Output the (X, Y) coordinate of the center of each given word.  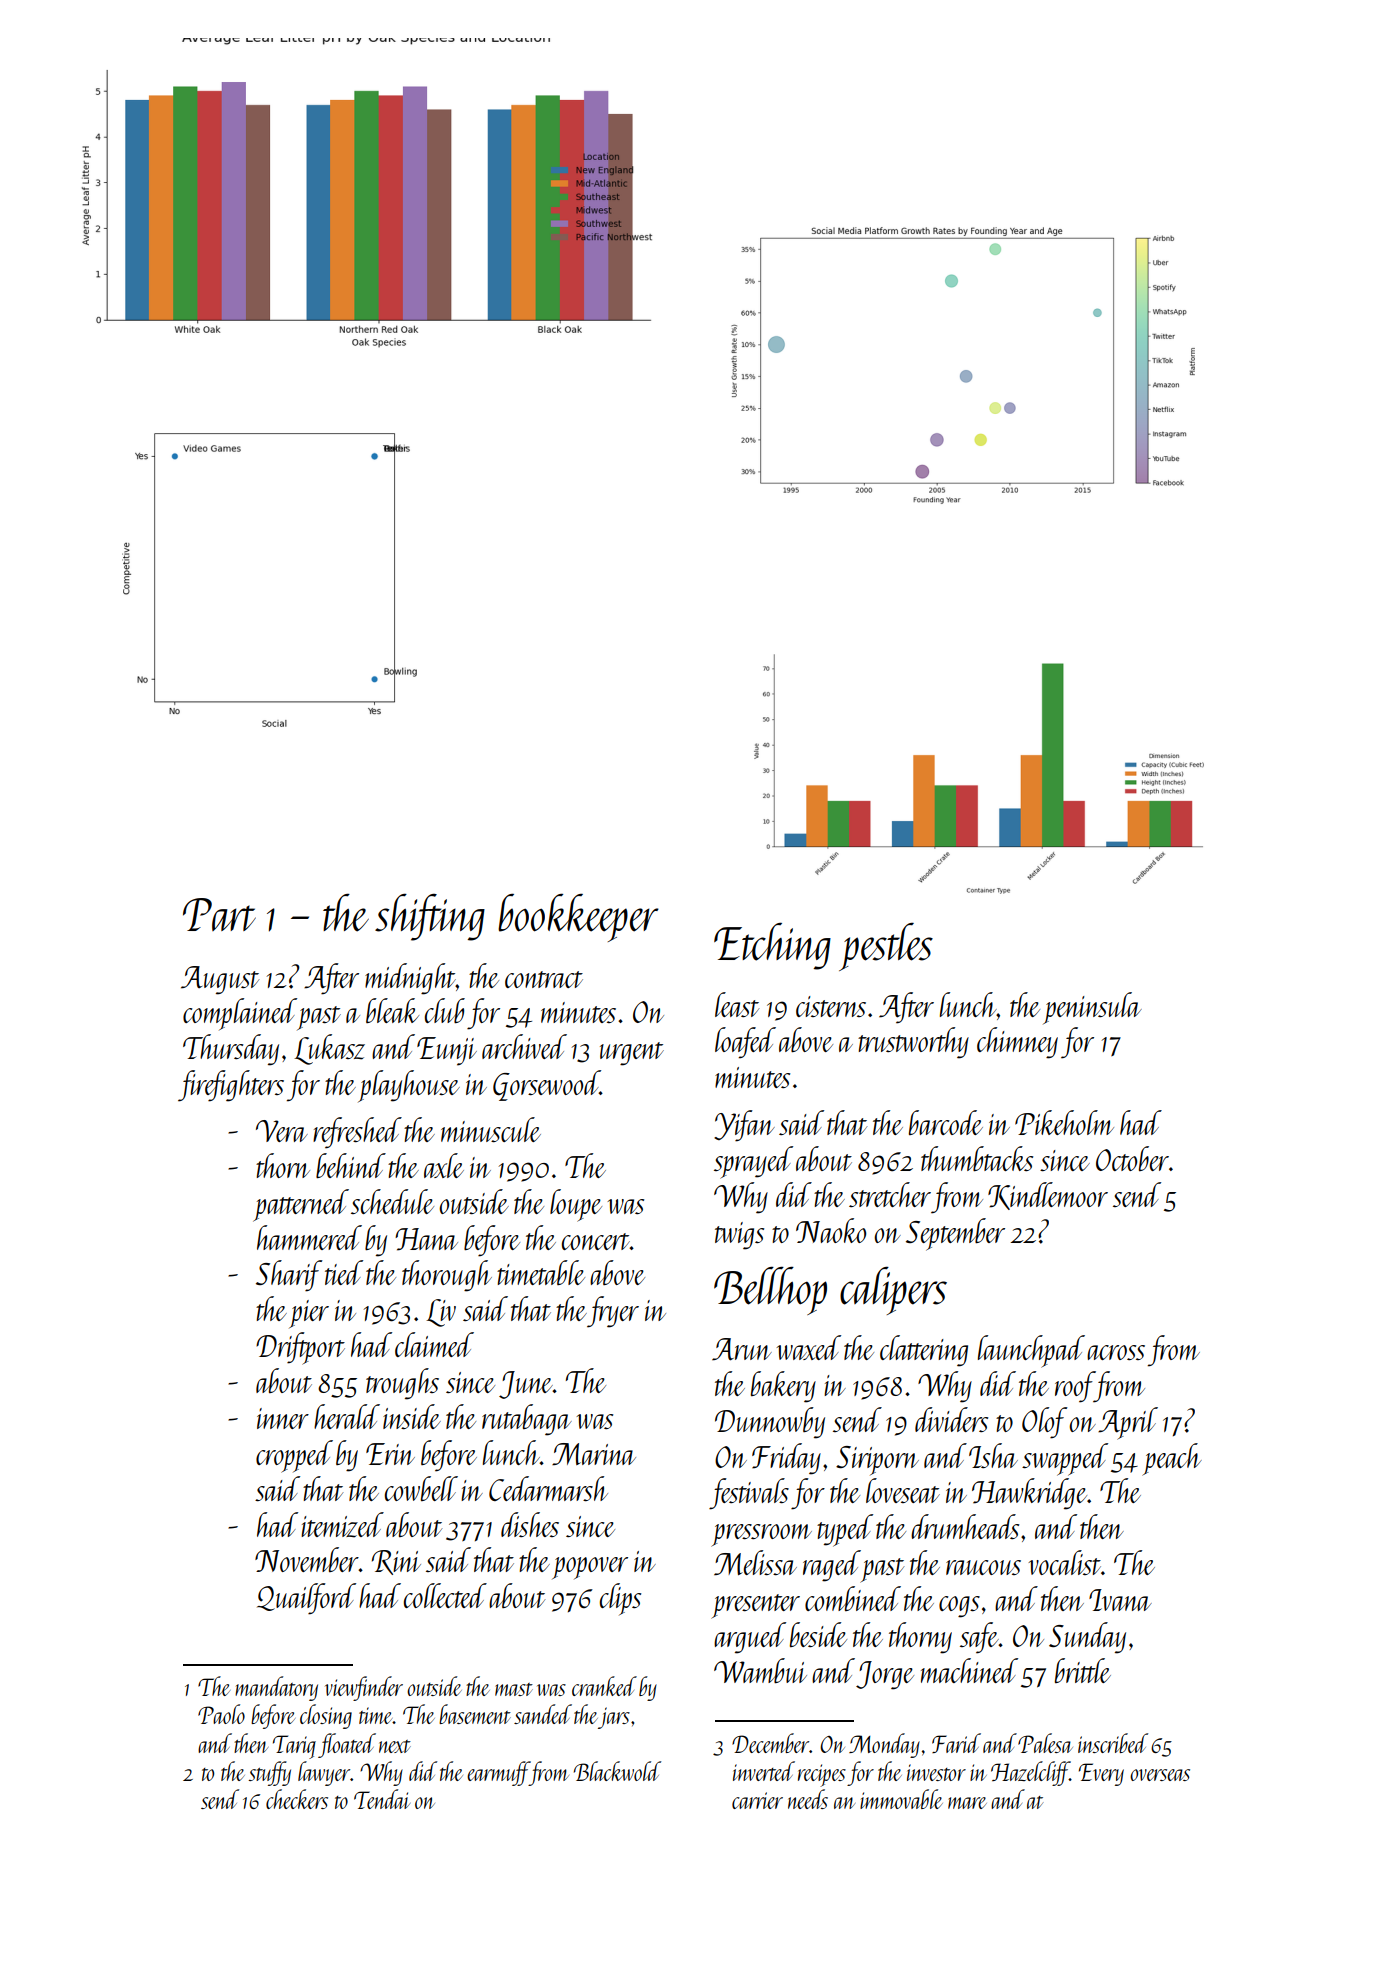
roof (1075, 1387)
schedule (392, 1201)
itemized (342, 1525)
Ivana (1120, 1600)
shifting (430, 917)
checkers (297, 1799)
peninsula (1092, 1008)
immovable (901, 1799)
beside (818, 1634)
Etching (772, 946)
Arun (742, 1349)
